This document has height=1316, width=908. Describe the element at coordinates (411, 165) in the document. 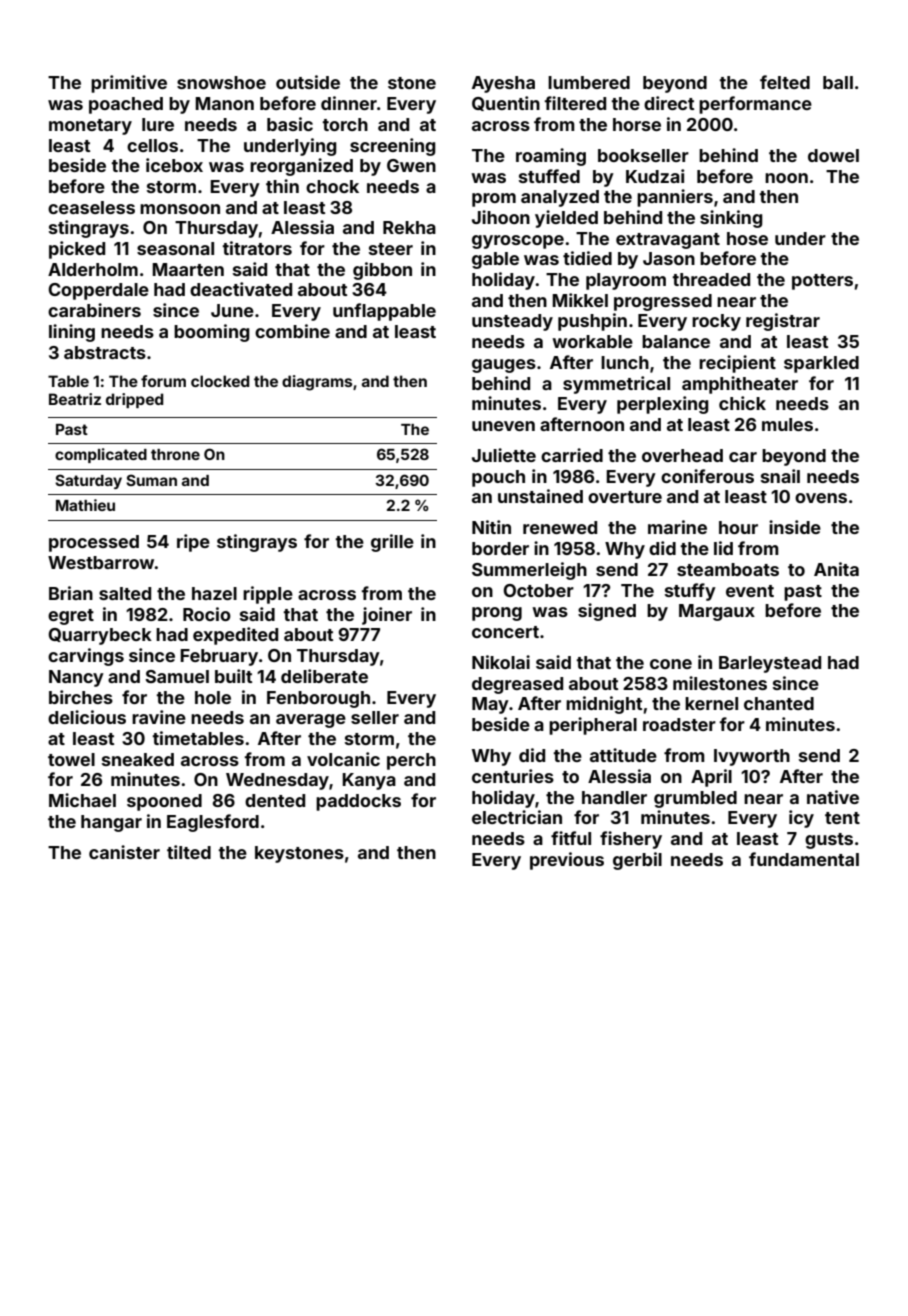

I see `Gwen` at that location.
